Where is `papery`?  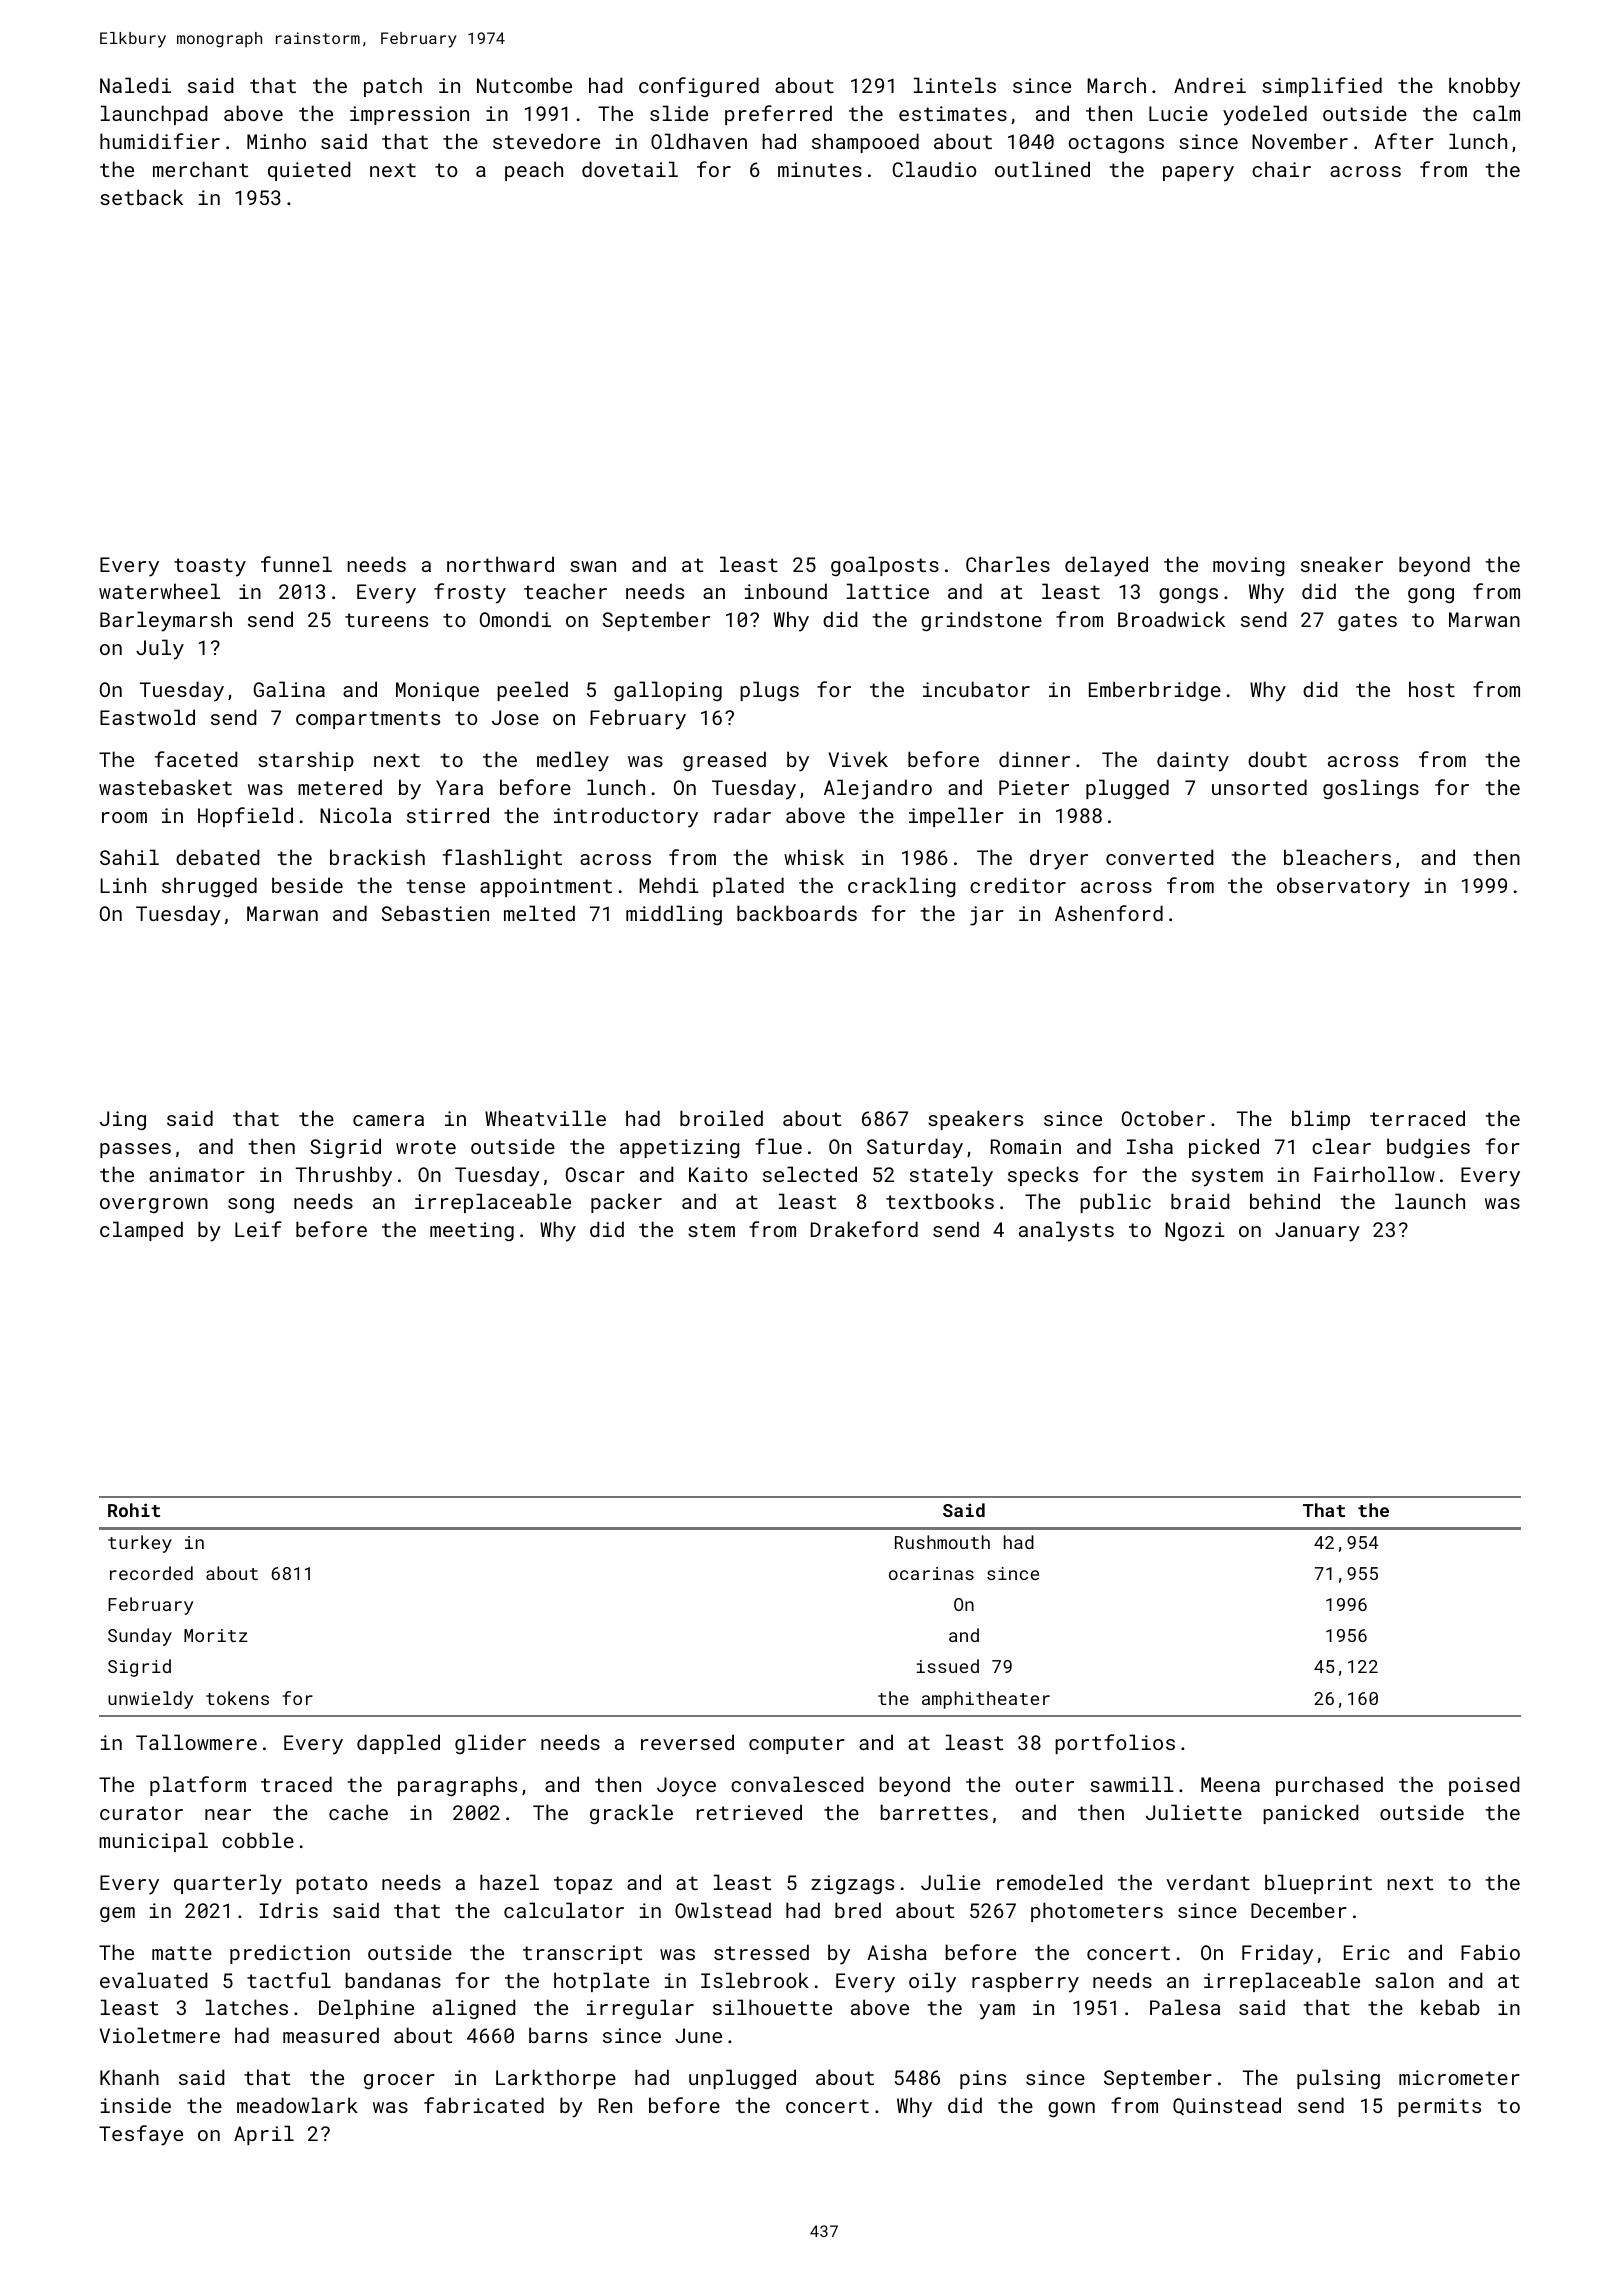 papery is located at coordinates (1198, 174).
